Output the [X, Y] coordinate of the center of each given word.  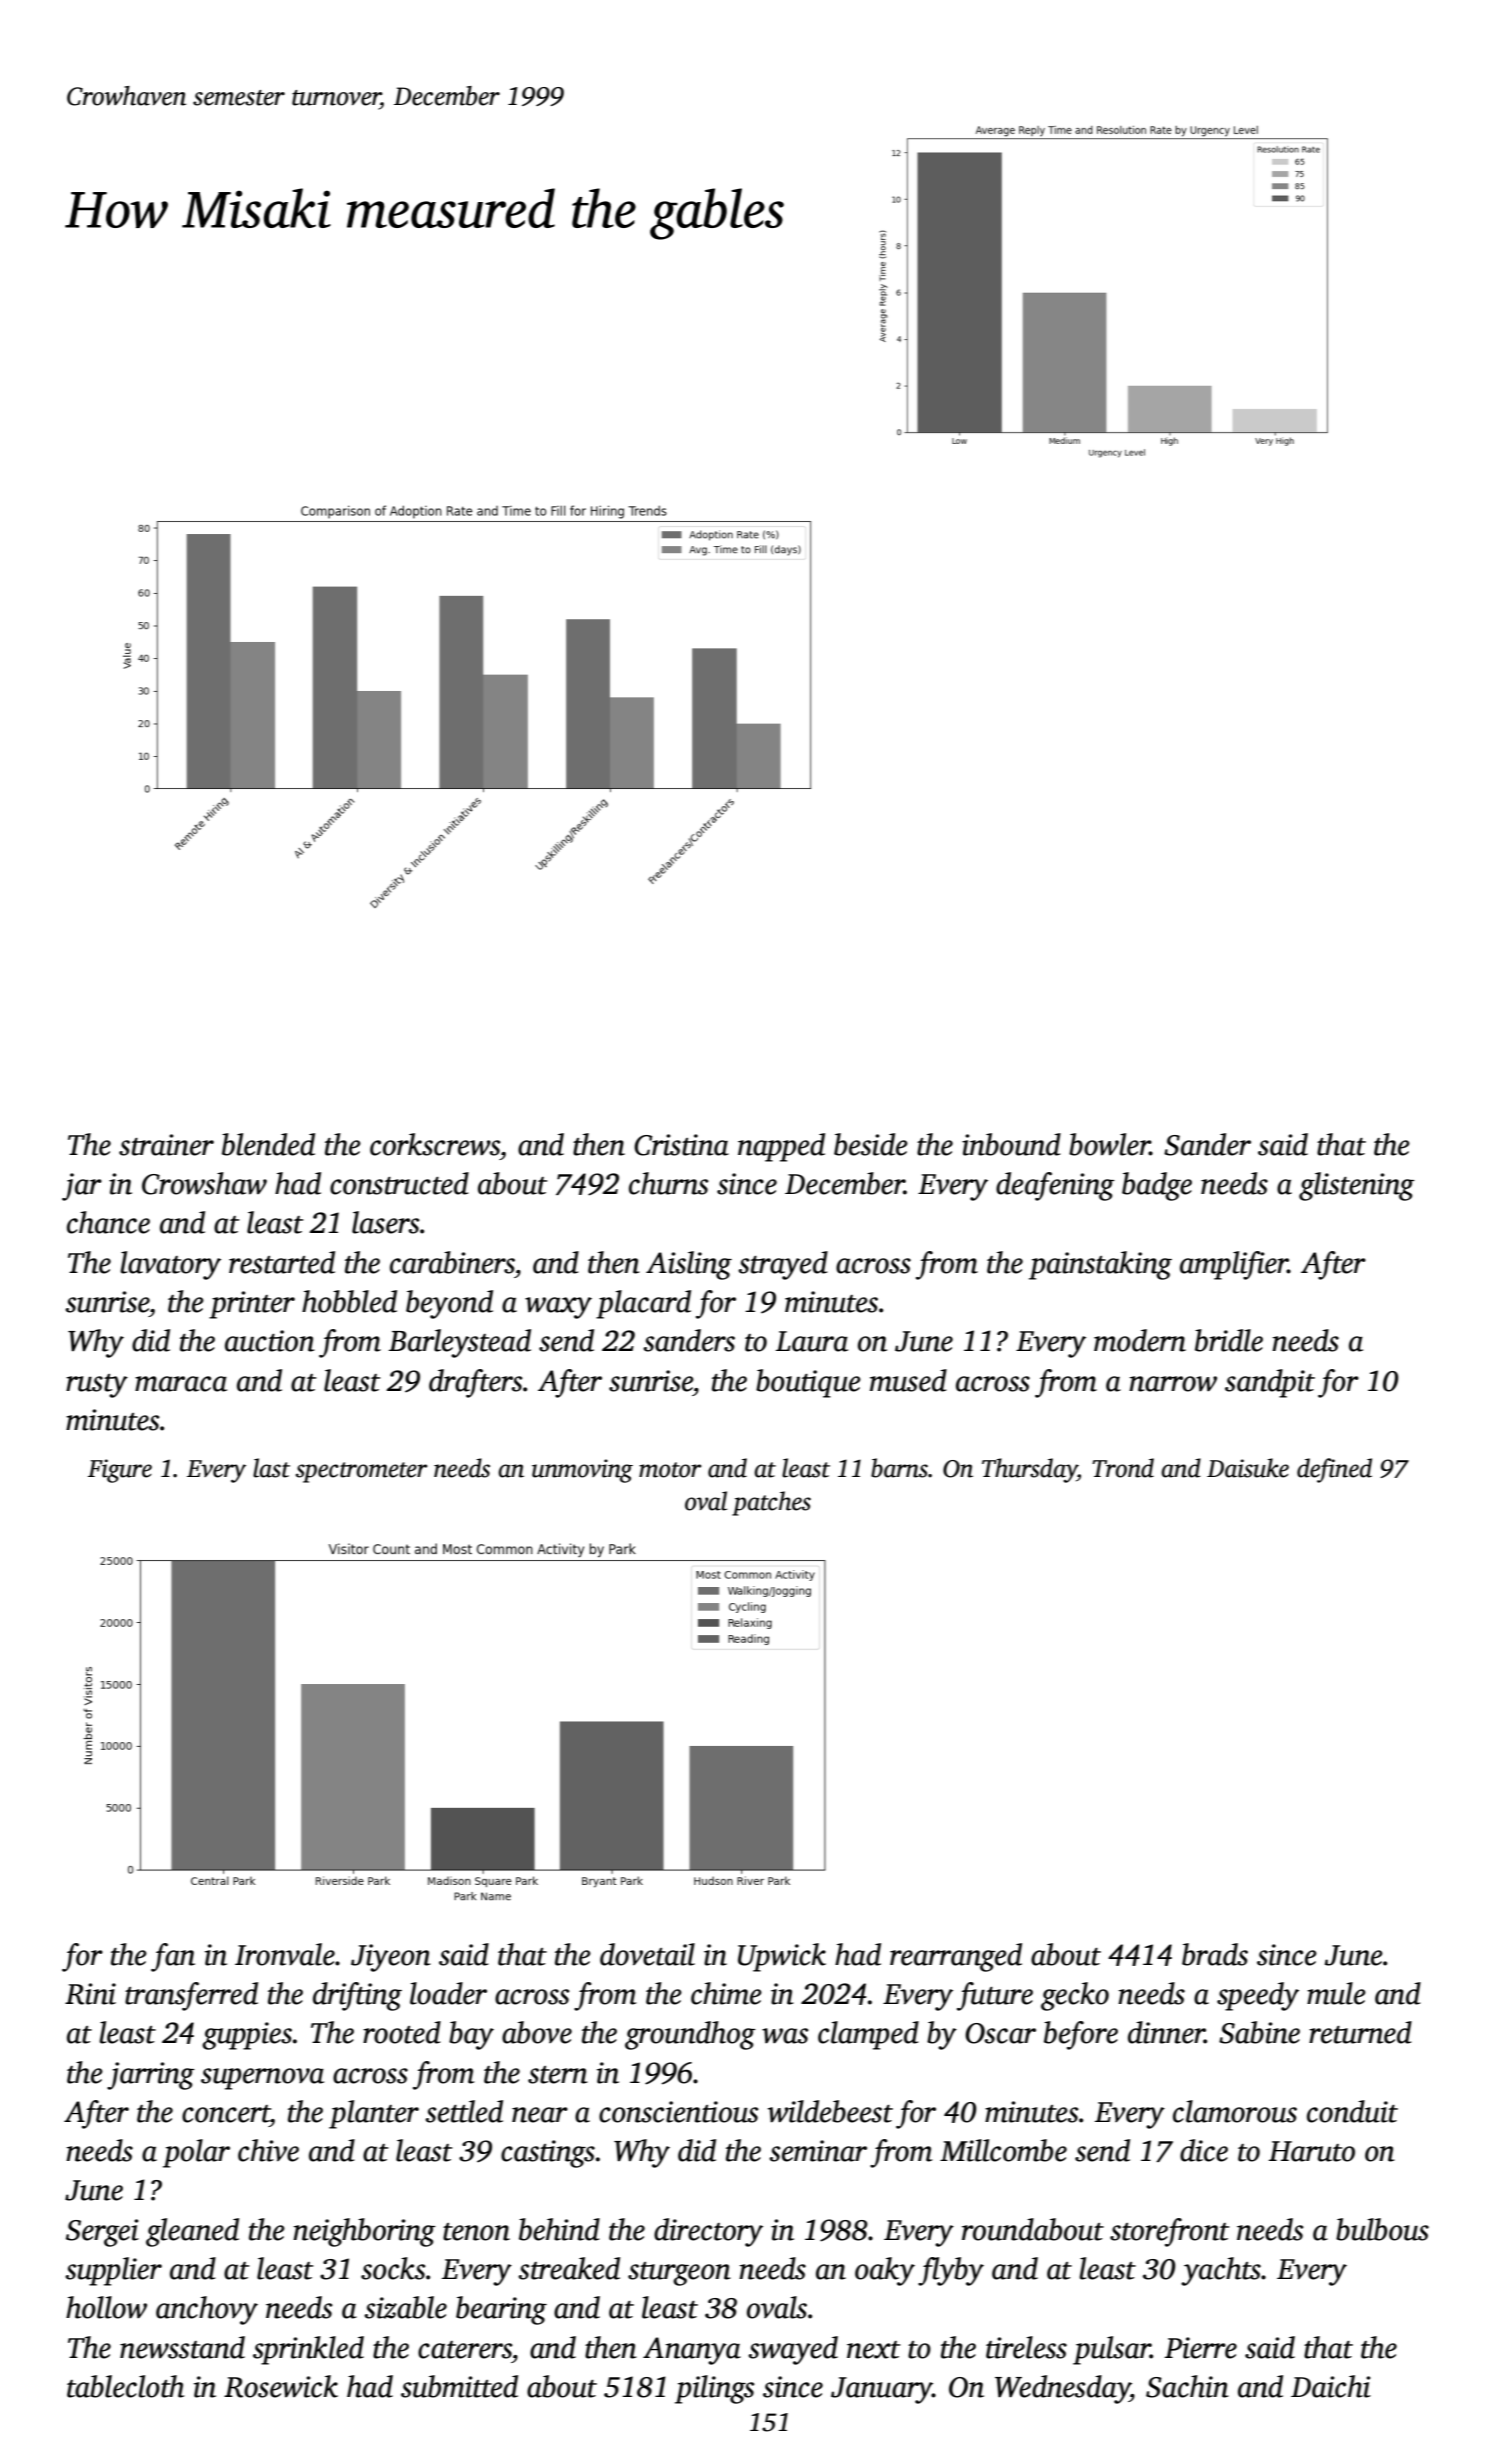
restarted [282, 1262]
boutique [808, 1383]
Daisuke [1248, 1468]
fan [173, 1957]
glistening [1357, 1186]
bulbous [1382, 2229]
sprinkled [308, 2350]
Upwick [782, 1957]
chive [268, 2150]
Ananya [692, 2351]
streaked [569, 2268]
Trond [1123, 1468]
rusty [97, 1386]
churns [669, 1183]
